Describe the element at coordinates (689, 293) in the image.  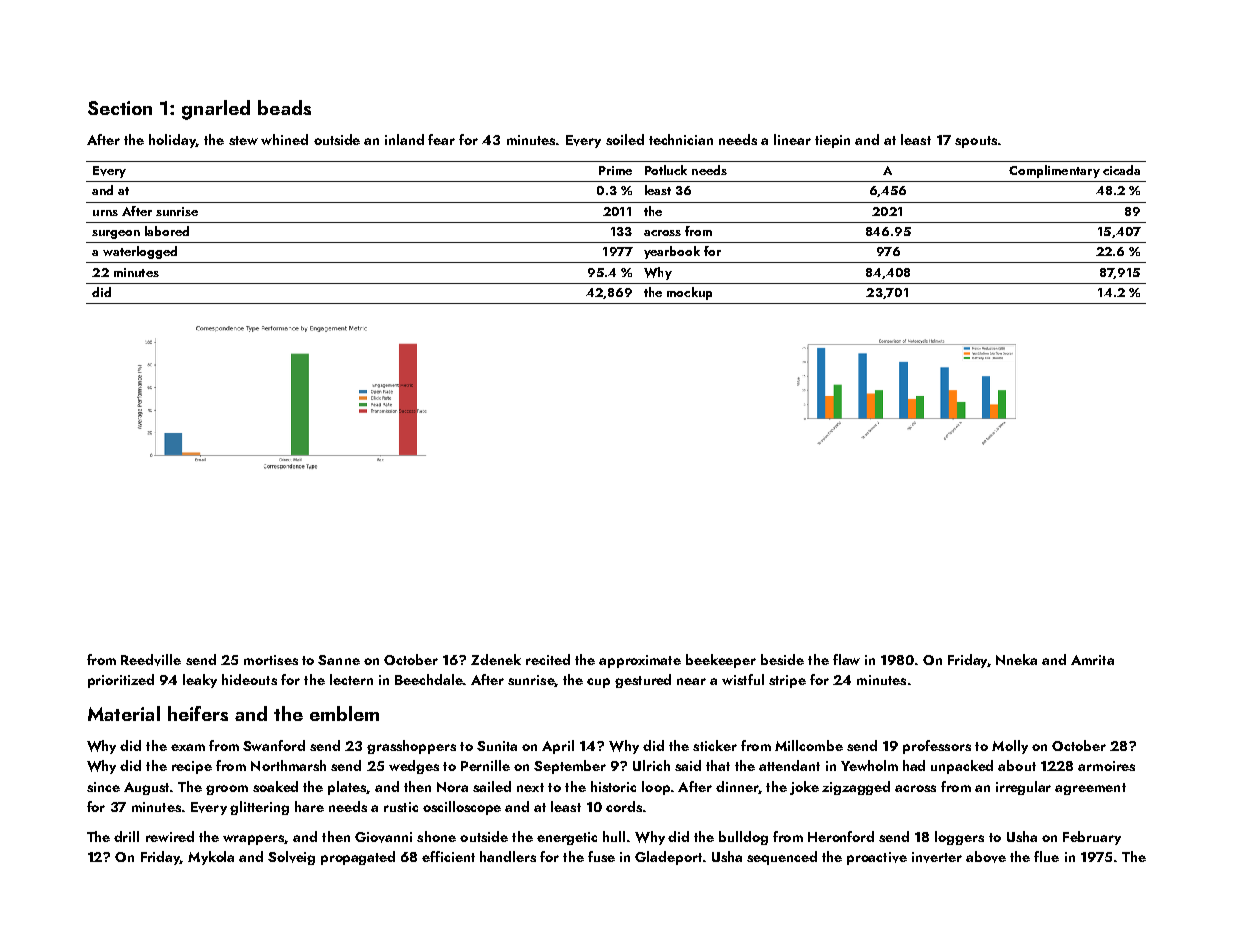
I see `mockup` at that location.
